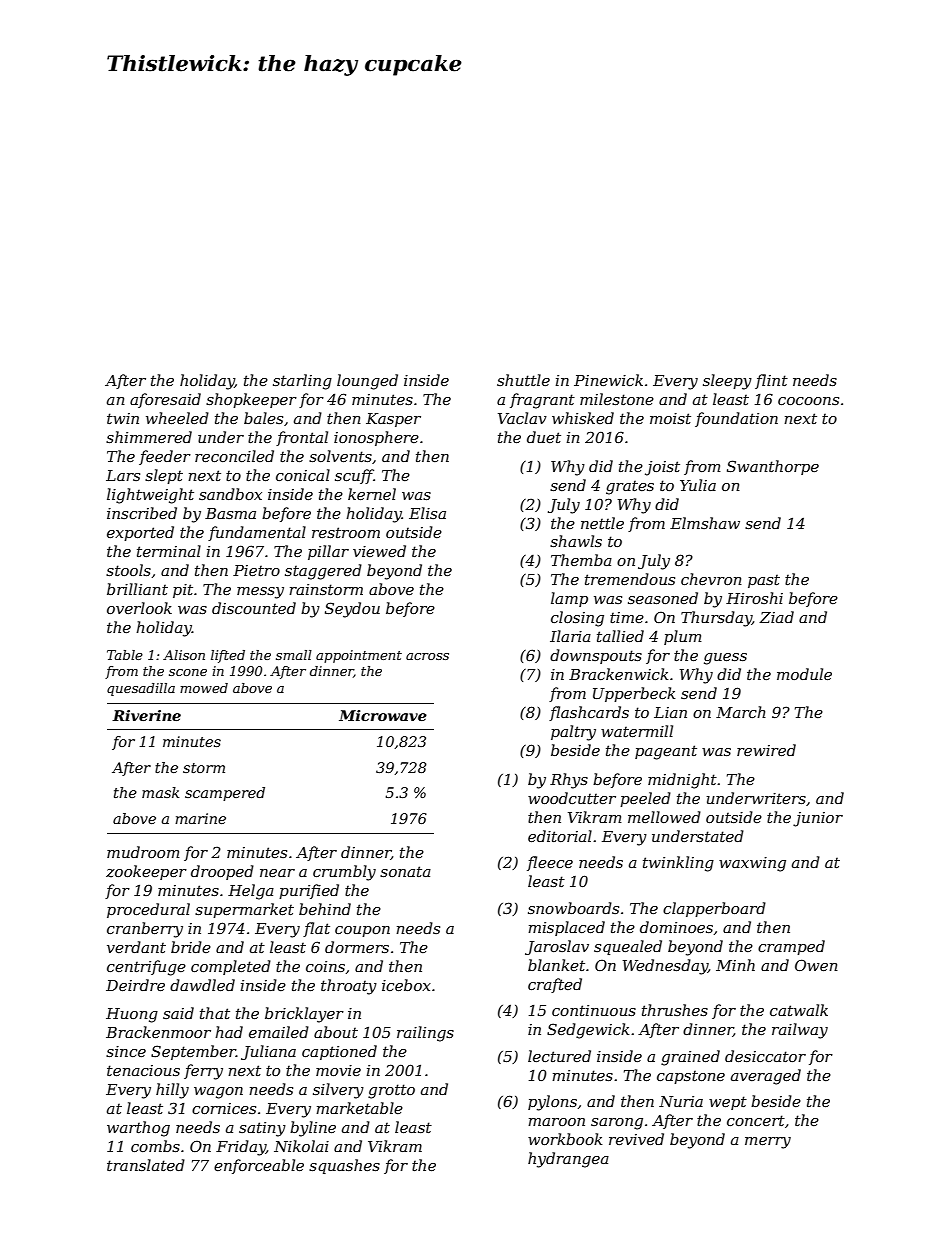  What do you see at coordinates (376, 438) in the page?
I see `ionosphere` at bounding box center [376, 438].
